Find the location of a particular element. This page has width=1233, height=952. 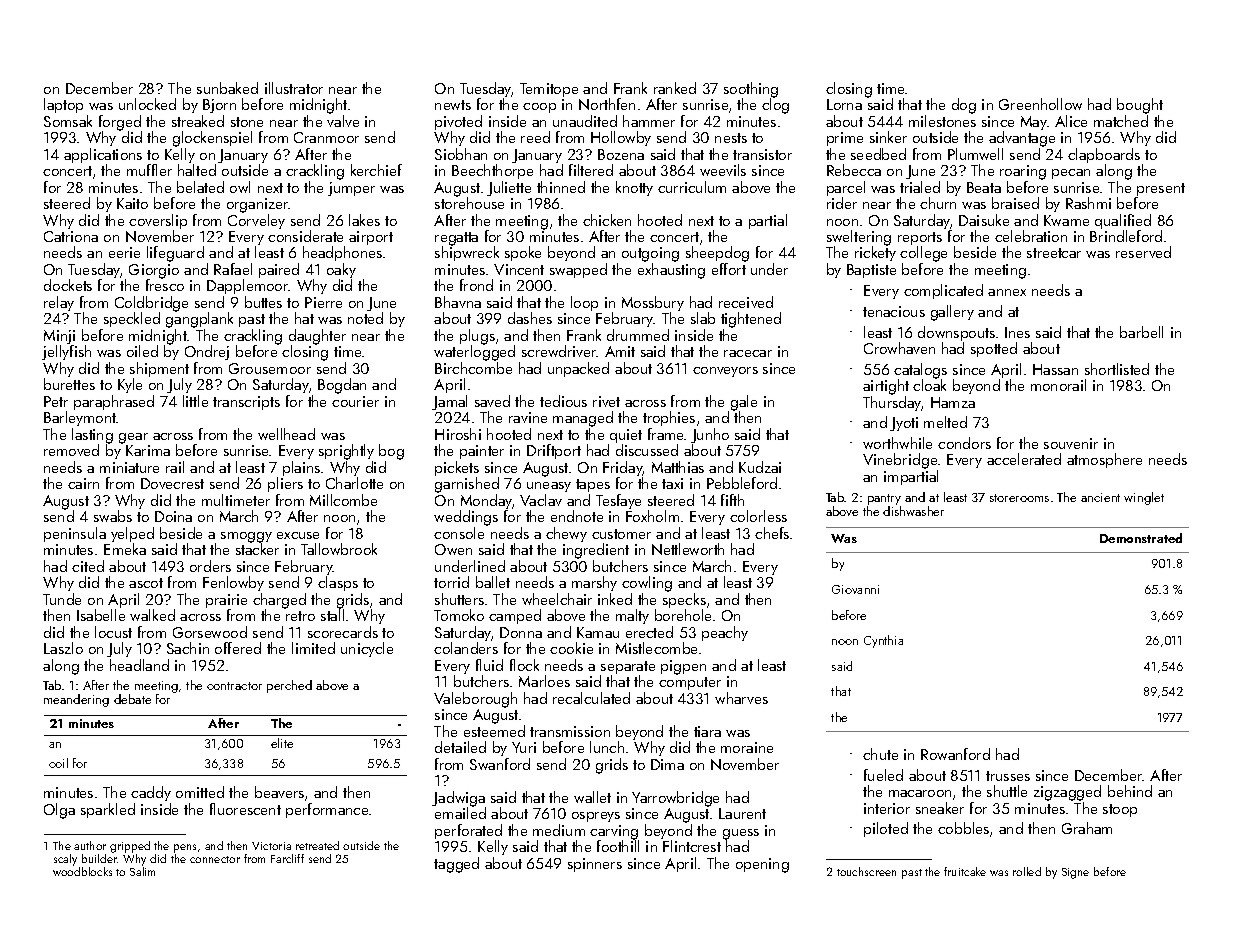

sheepdog is located at coordinates (717, 254).
